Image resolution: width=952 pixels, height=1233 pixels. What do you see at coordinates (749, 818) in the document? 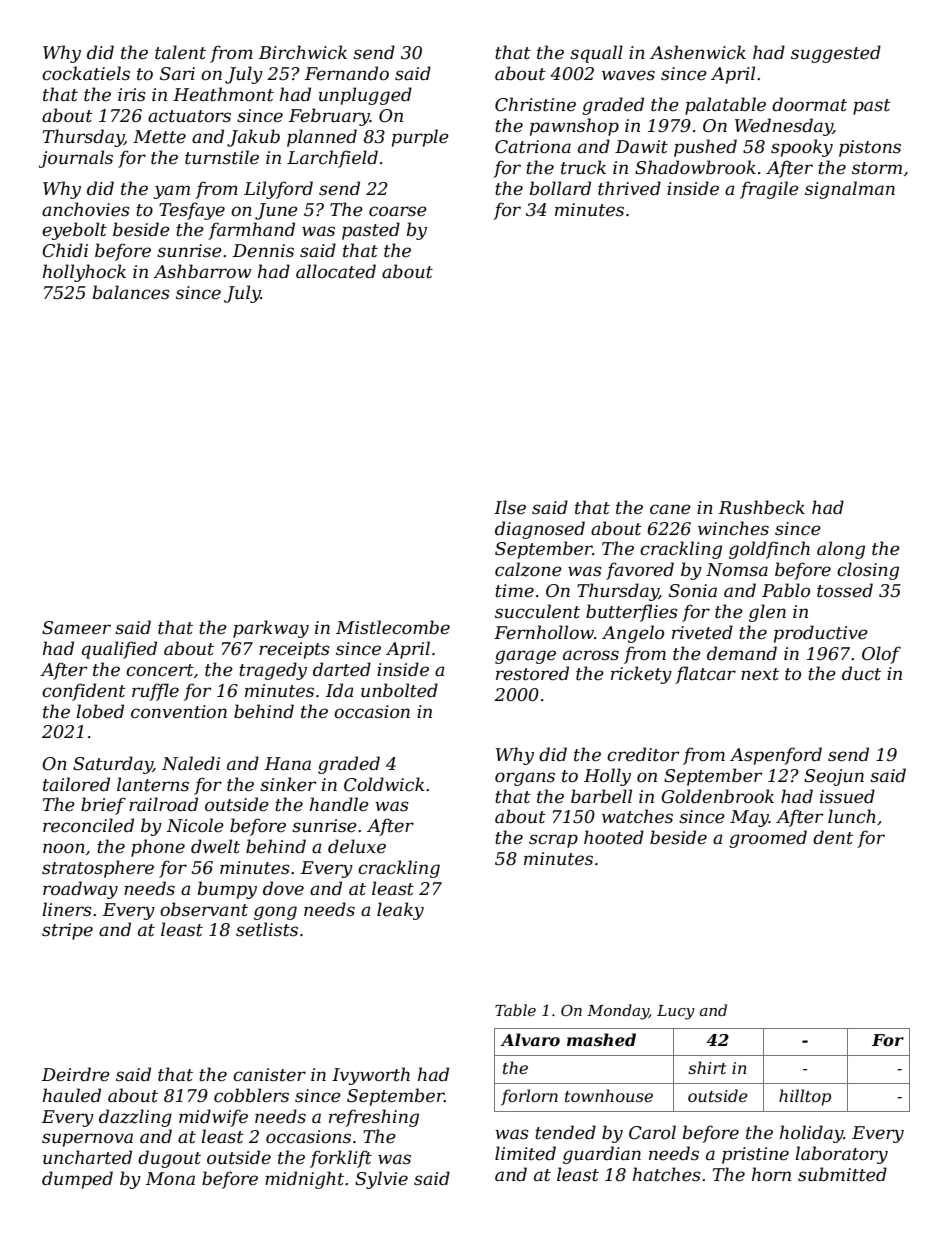
I see `May` at bounding box center [749, 818].
